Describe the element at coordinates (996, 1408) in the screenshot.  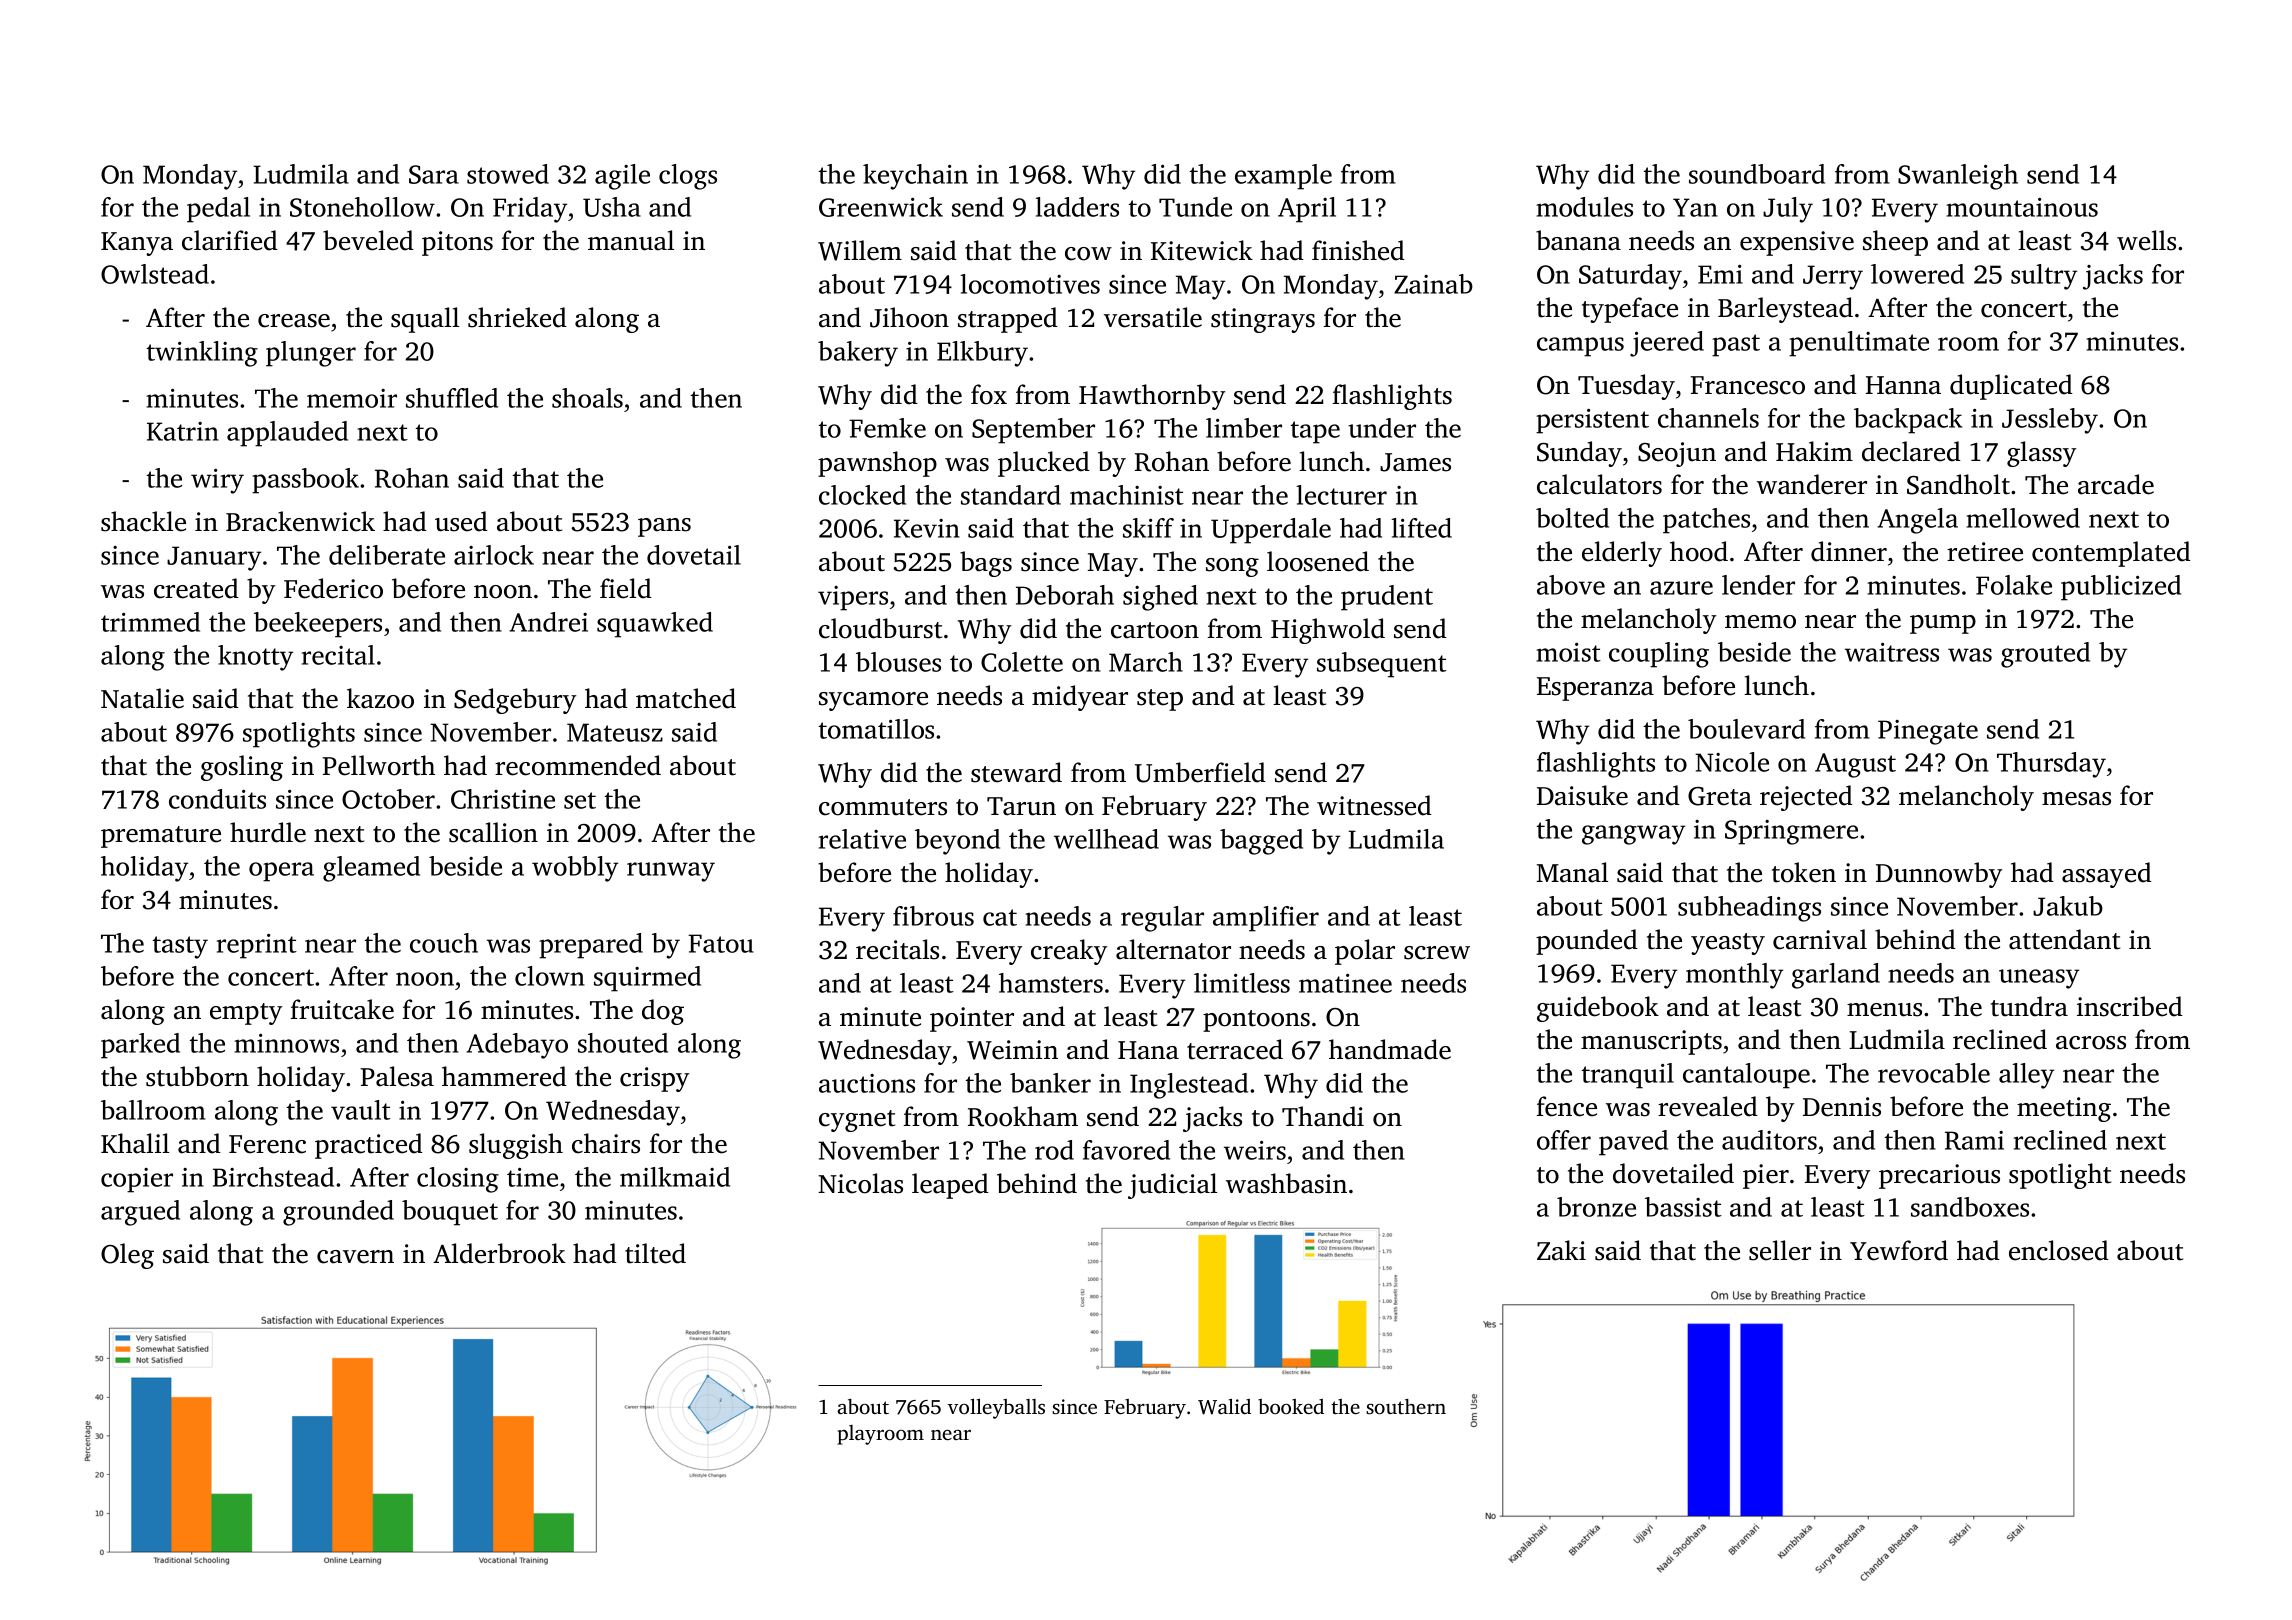
I see `volleyballs` at that location.
